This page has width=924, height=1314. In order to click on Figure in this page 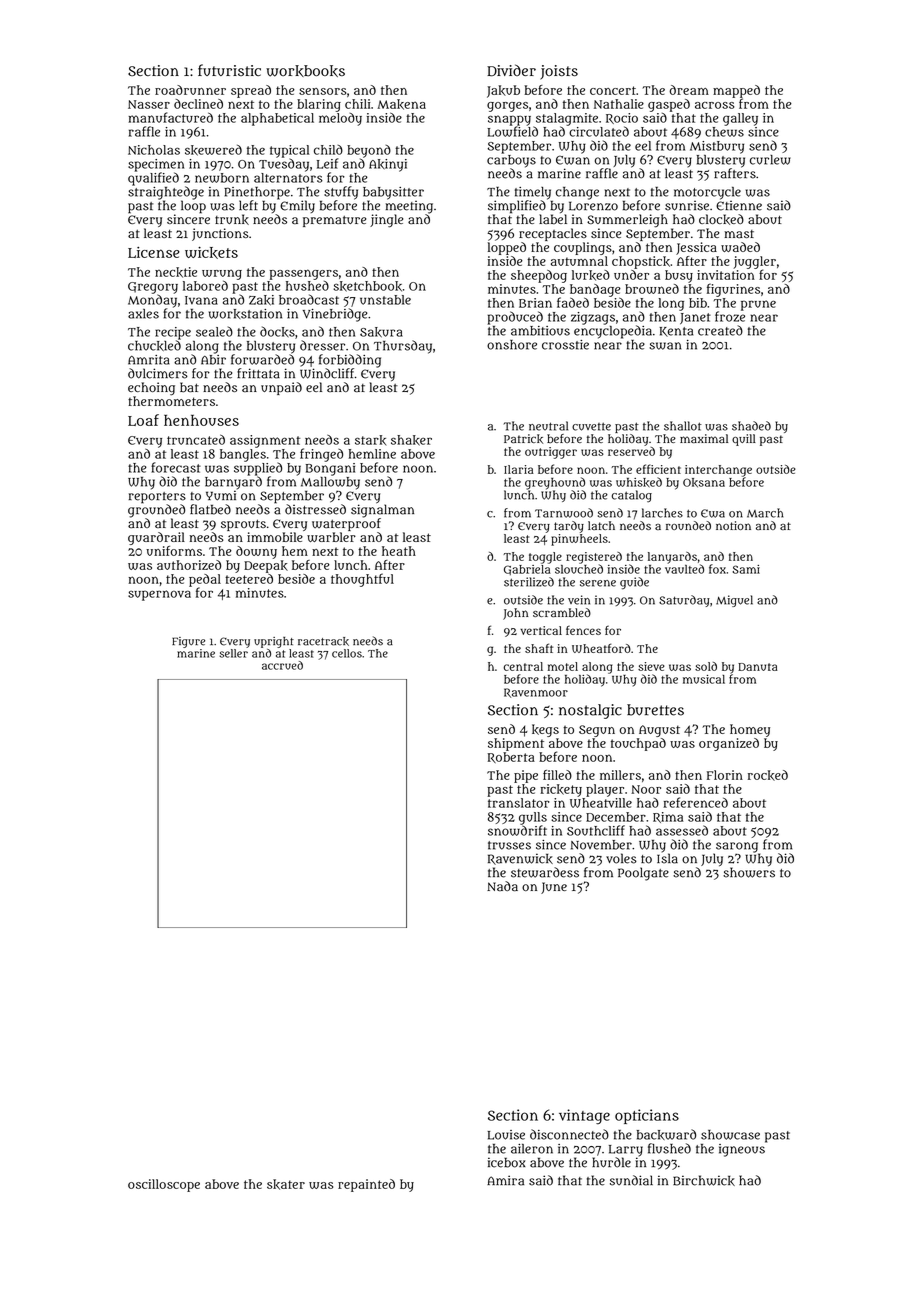, I will do `click(188, 642)`.
